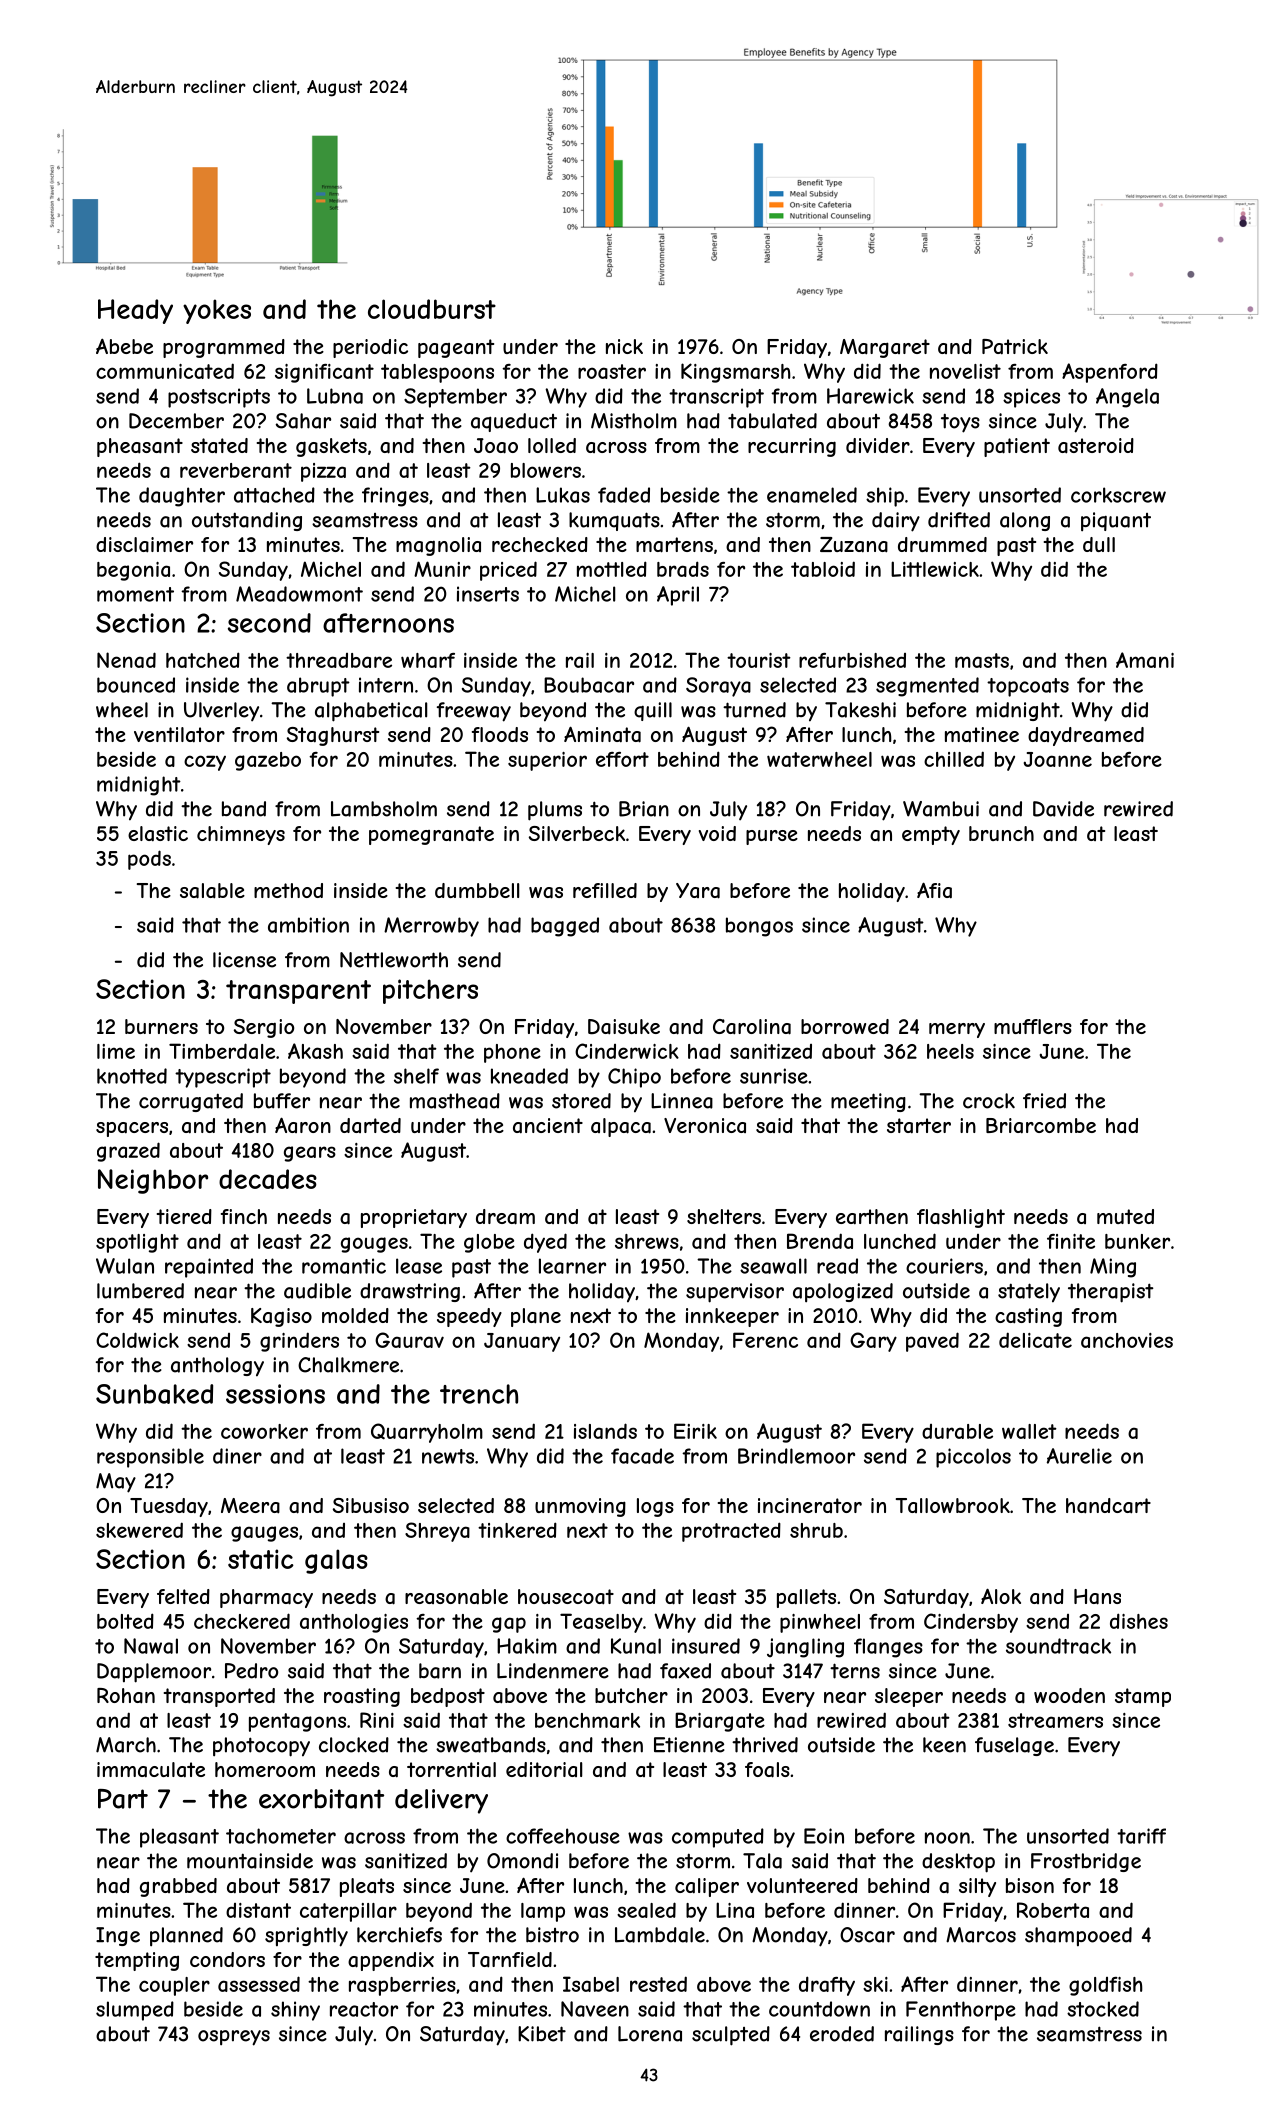 Image resolution: width=1280 pixels, height=2109 pixels. Describe the element at coordinates (432, 309) in the screenshot. I see `cloudburst` at that location.
